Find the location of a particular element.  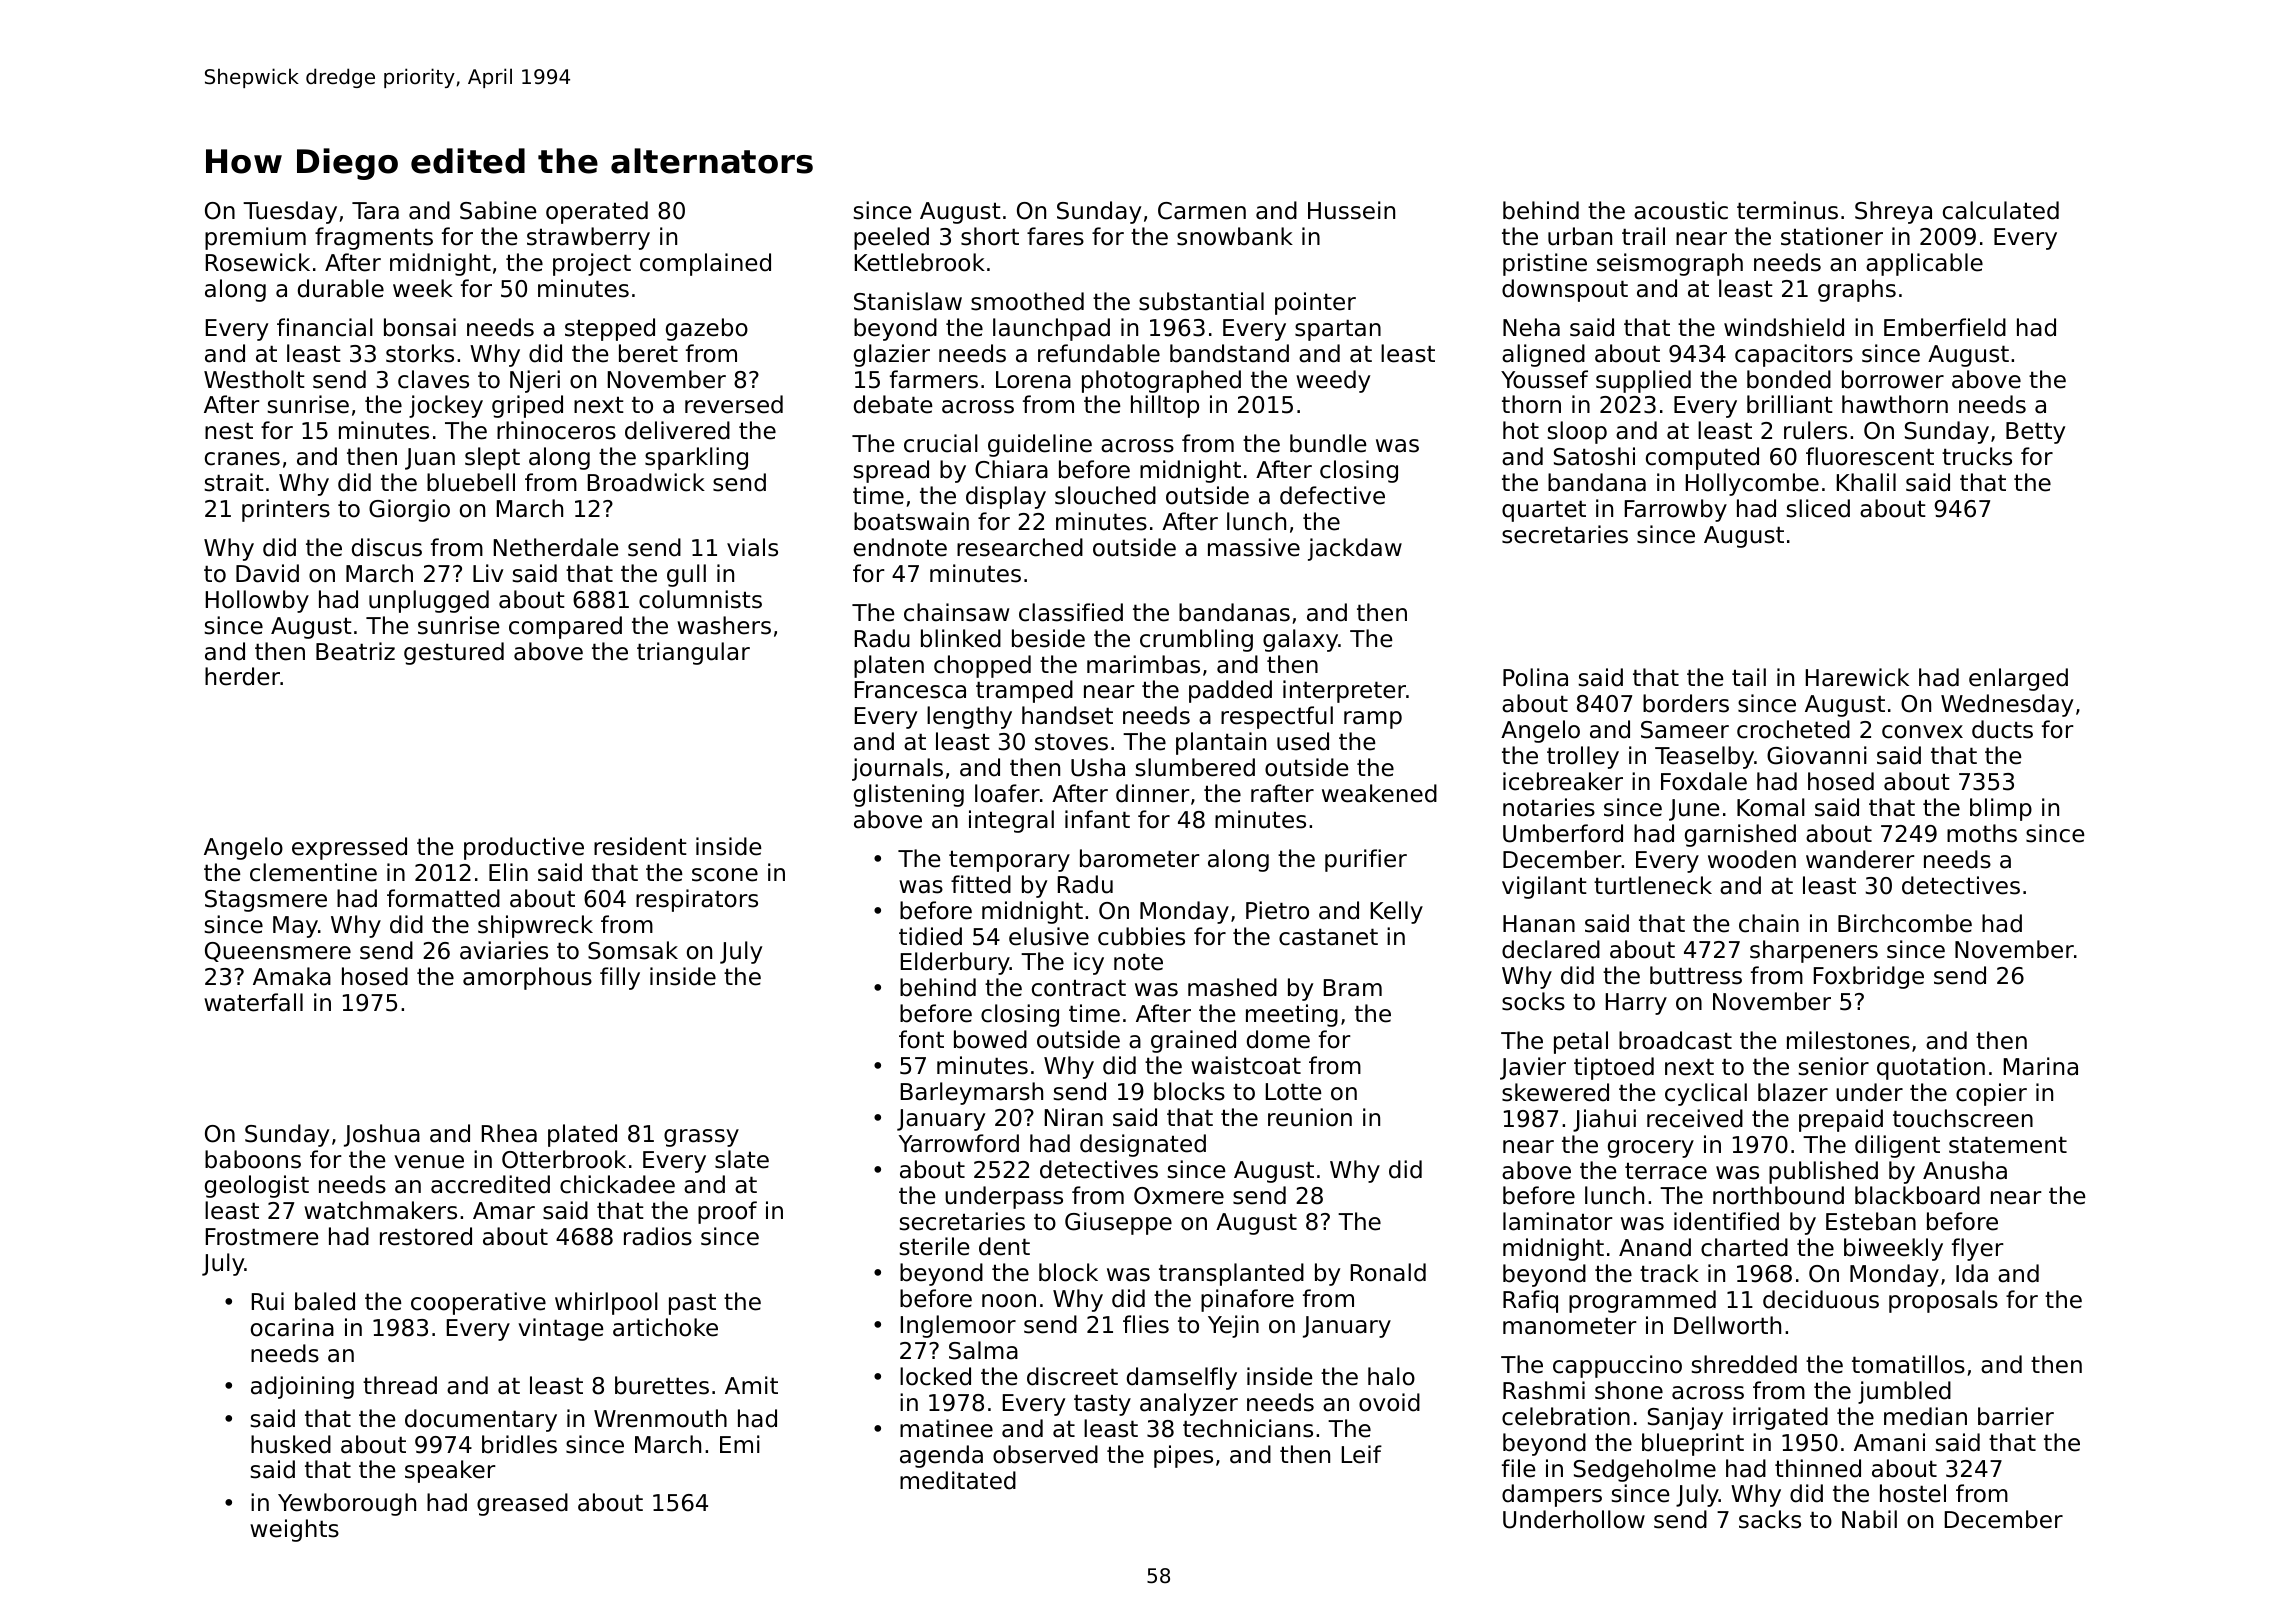

Tuesday is located at coordinates (290, 212).
